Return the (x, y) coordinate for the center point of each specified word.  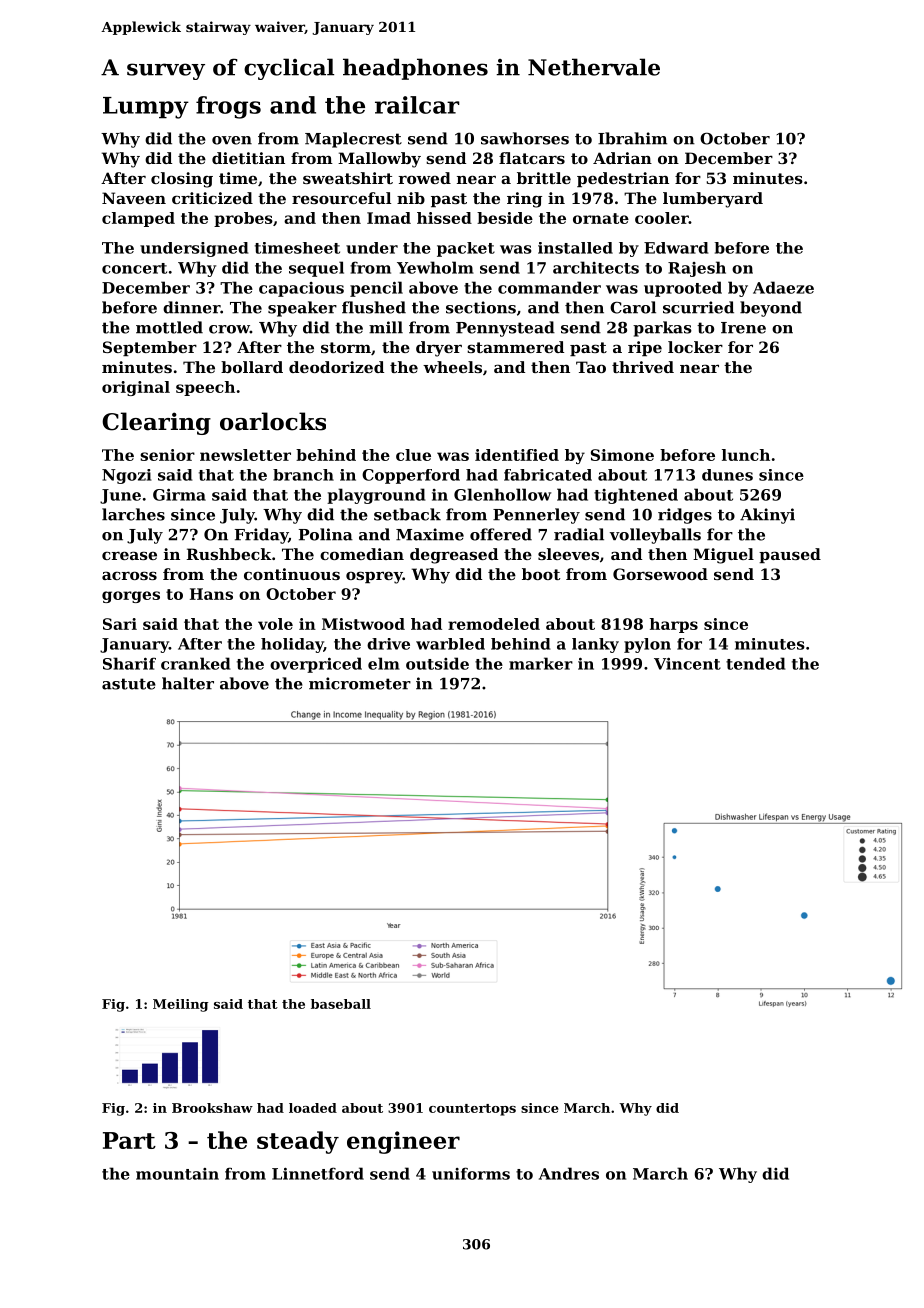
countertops (472, 1110)
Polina (326, 534)
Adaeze (783, 287)
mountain (177, 1174)
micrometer (360, 683)
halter (188, 683)
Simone (622, 455)
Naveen (134, 198)
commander (549, 287)
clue (413, 455)
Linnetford (318, 1173)
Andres (569, 1173)
